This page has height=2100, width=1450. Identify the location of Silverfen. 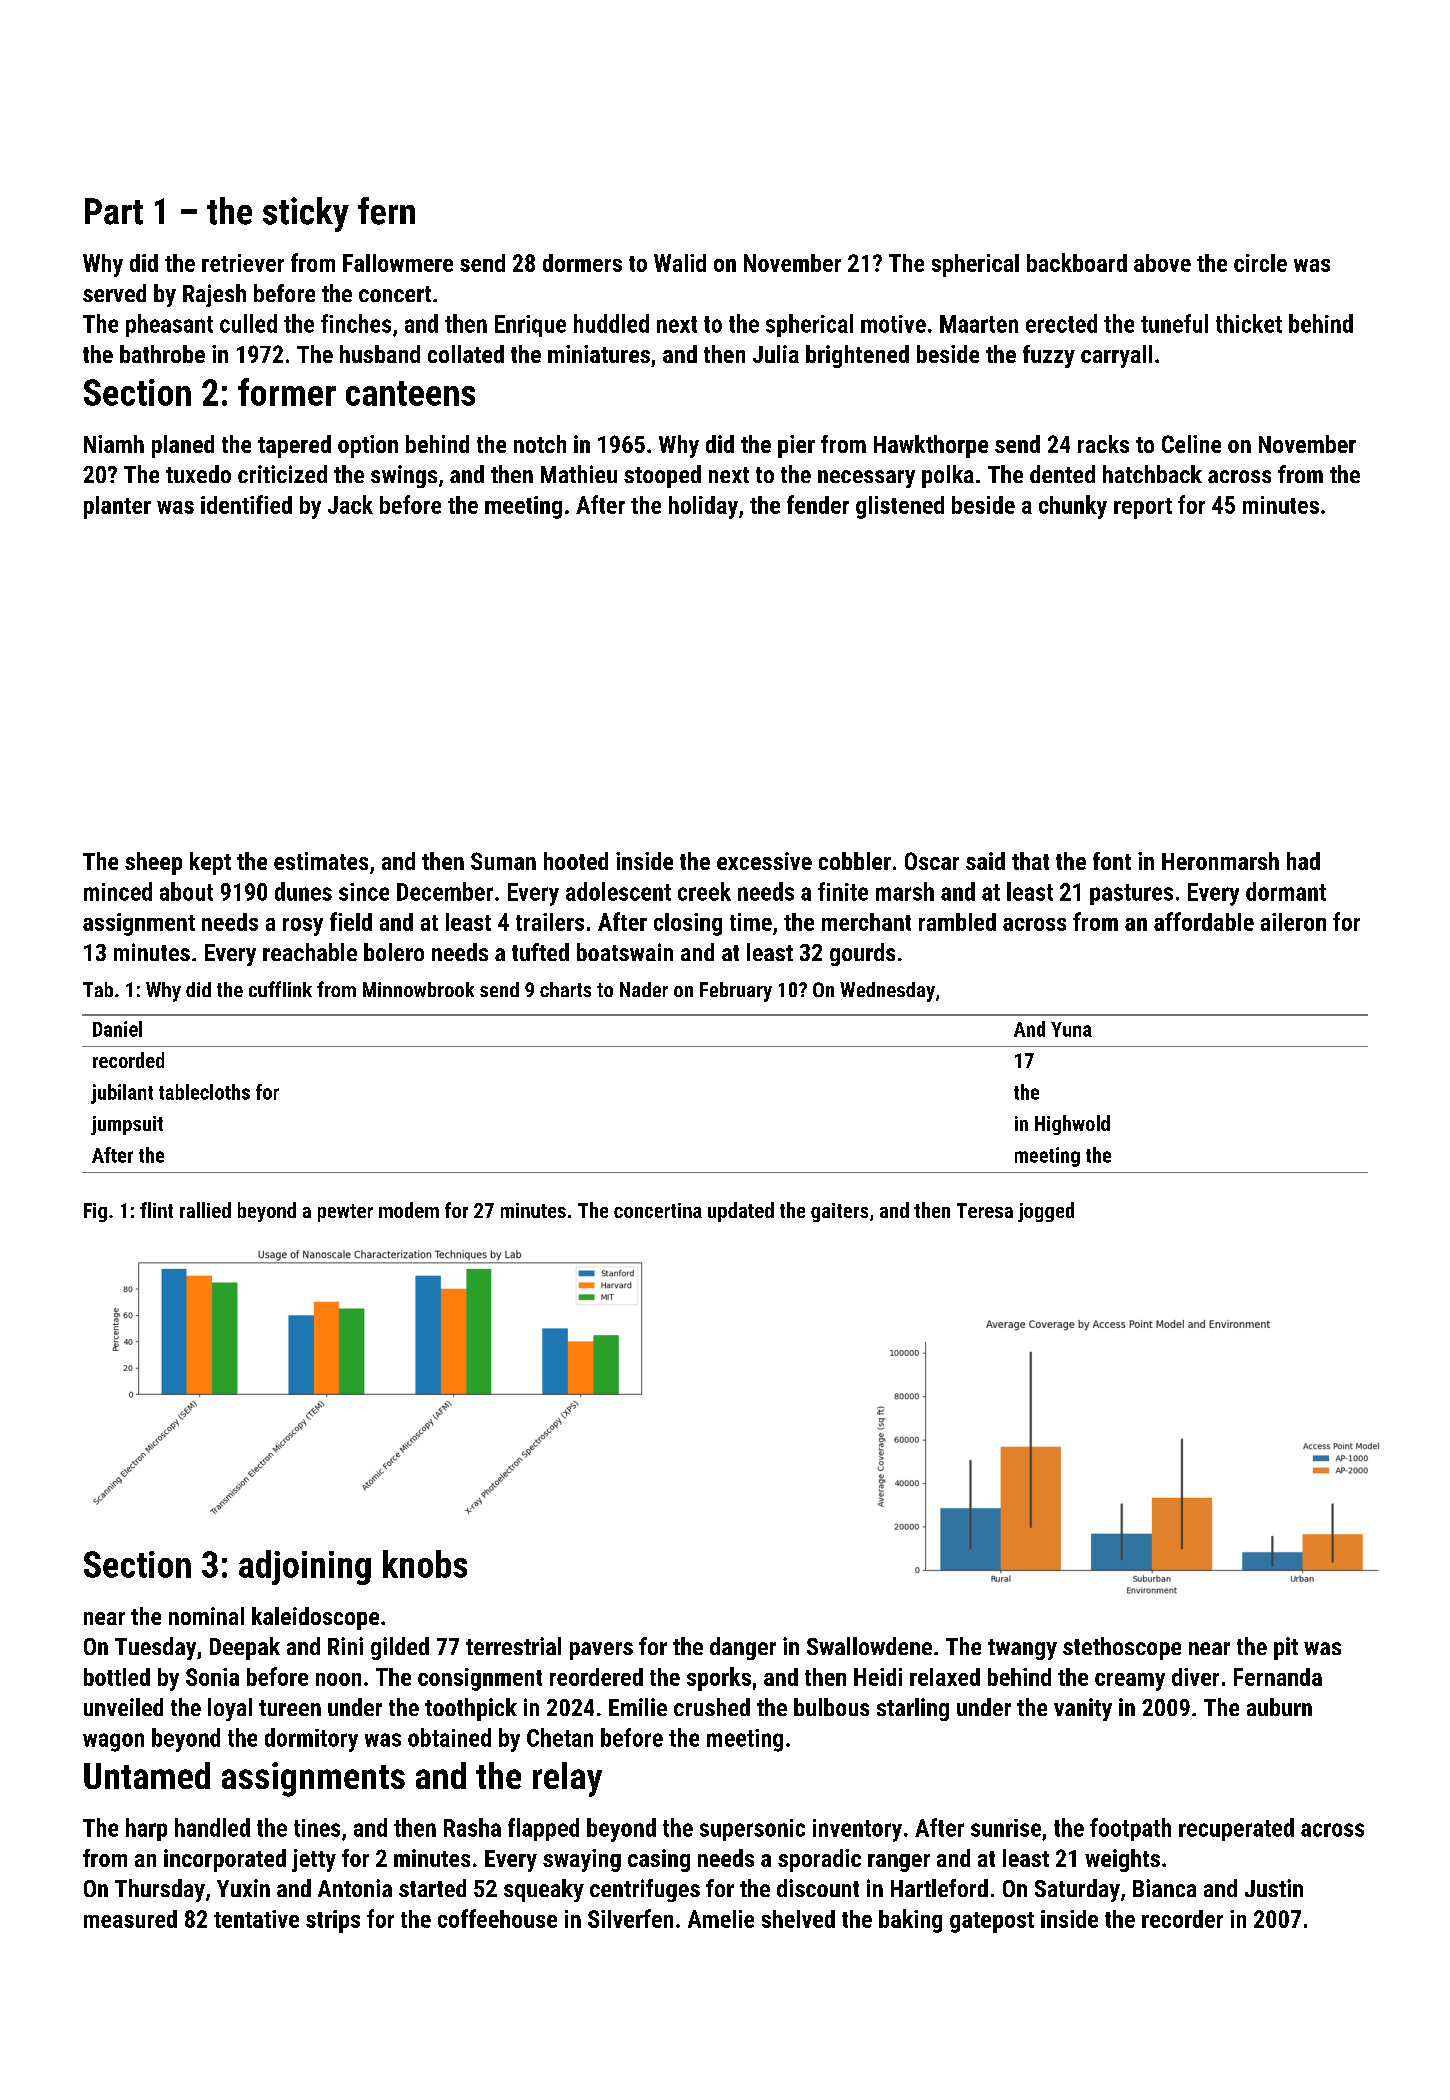
(630, 1918).
